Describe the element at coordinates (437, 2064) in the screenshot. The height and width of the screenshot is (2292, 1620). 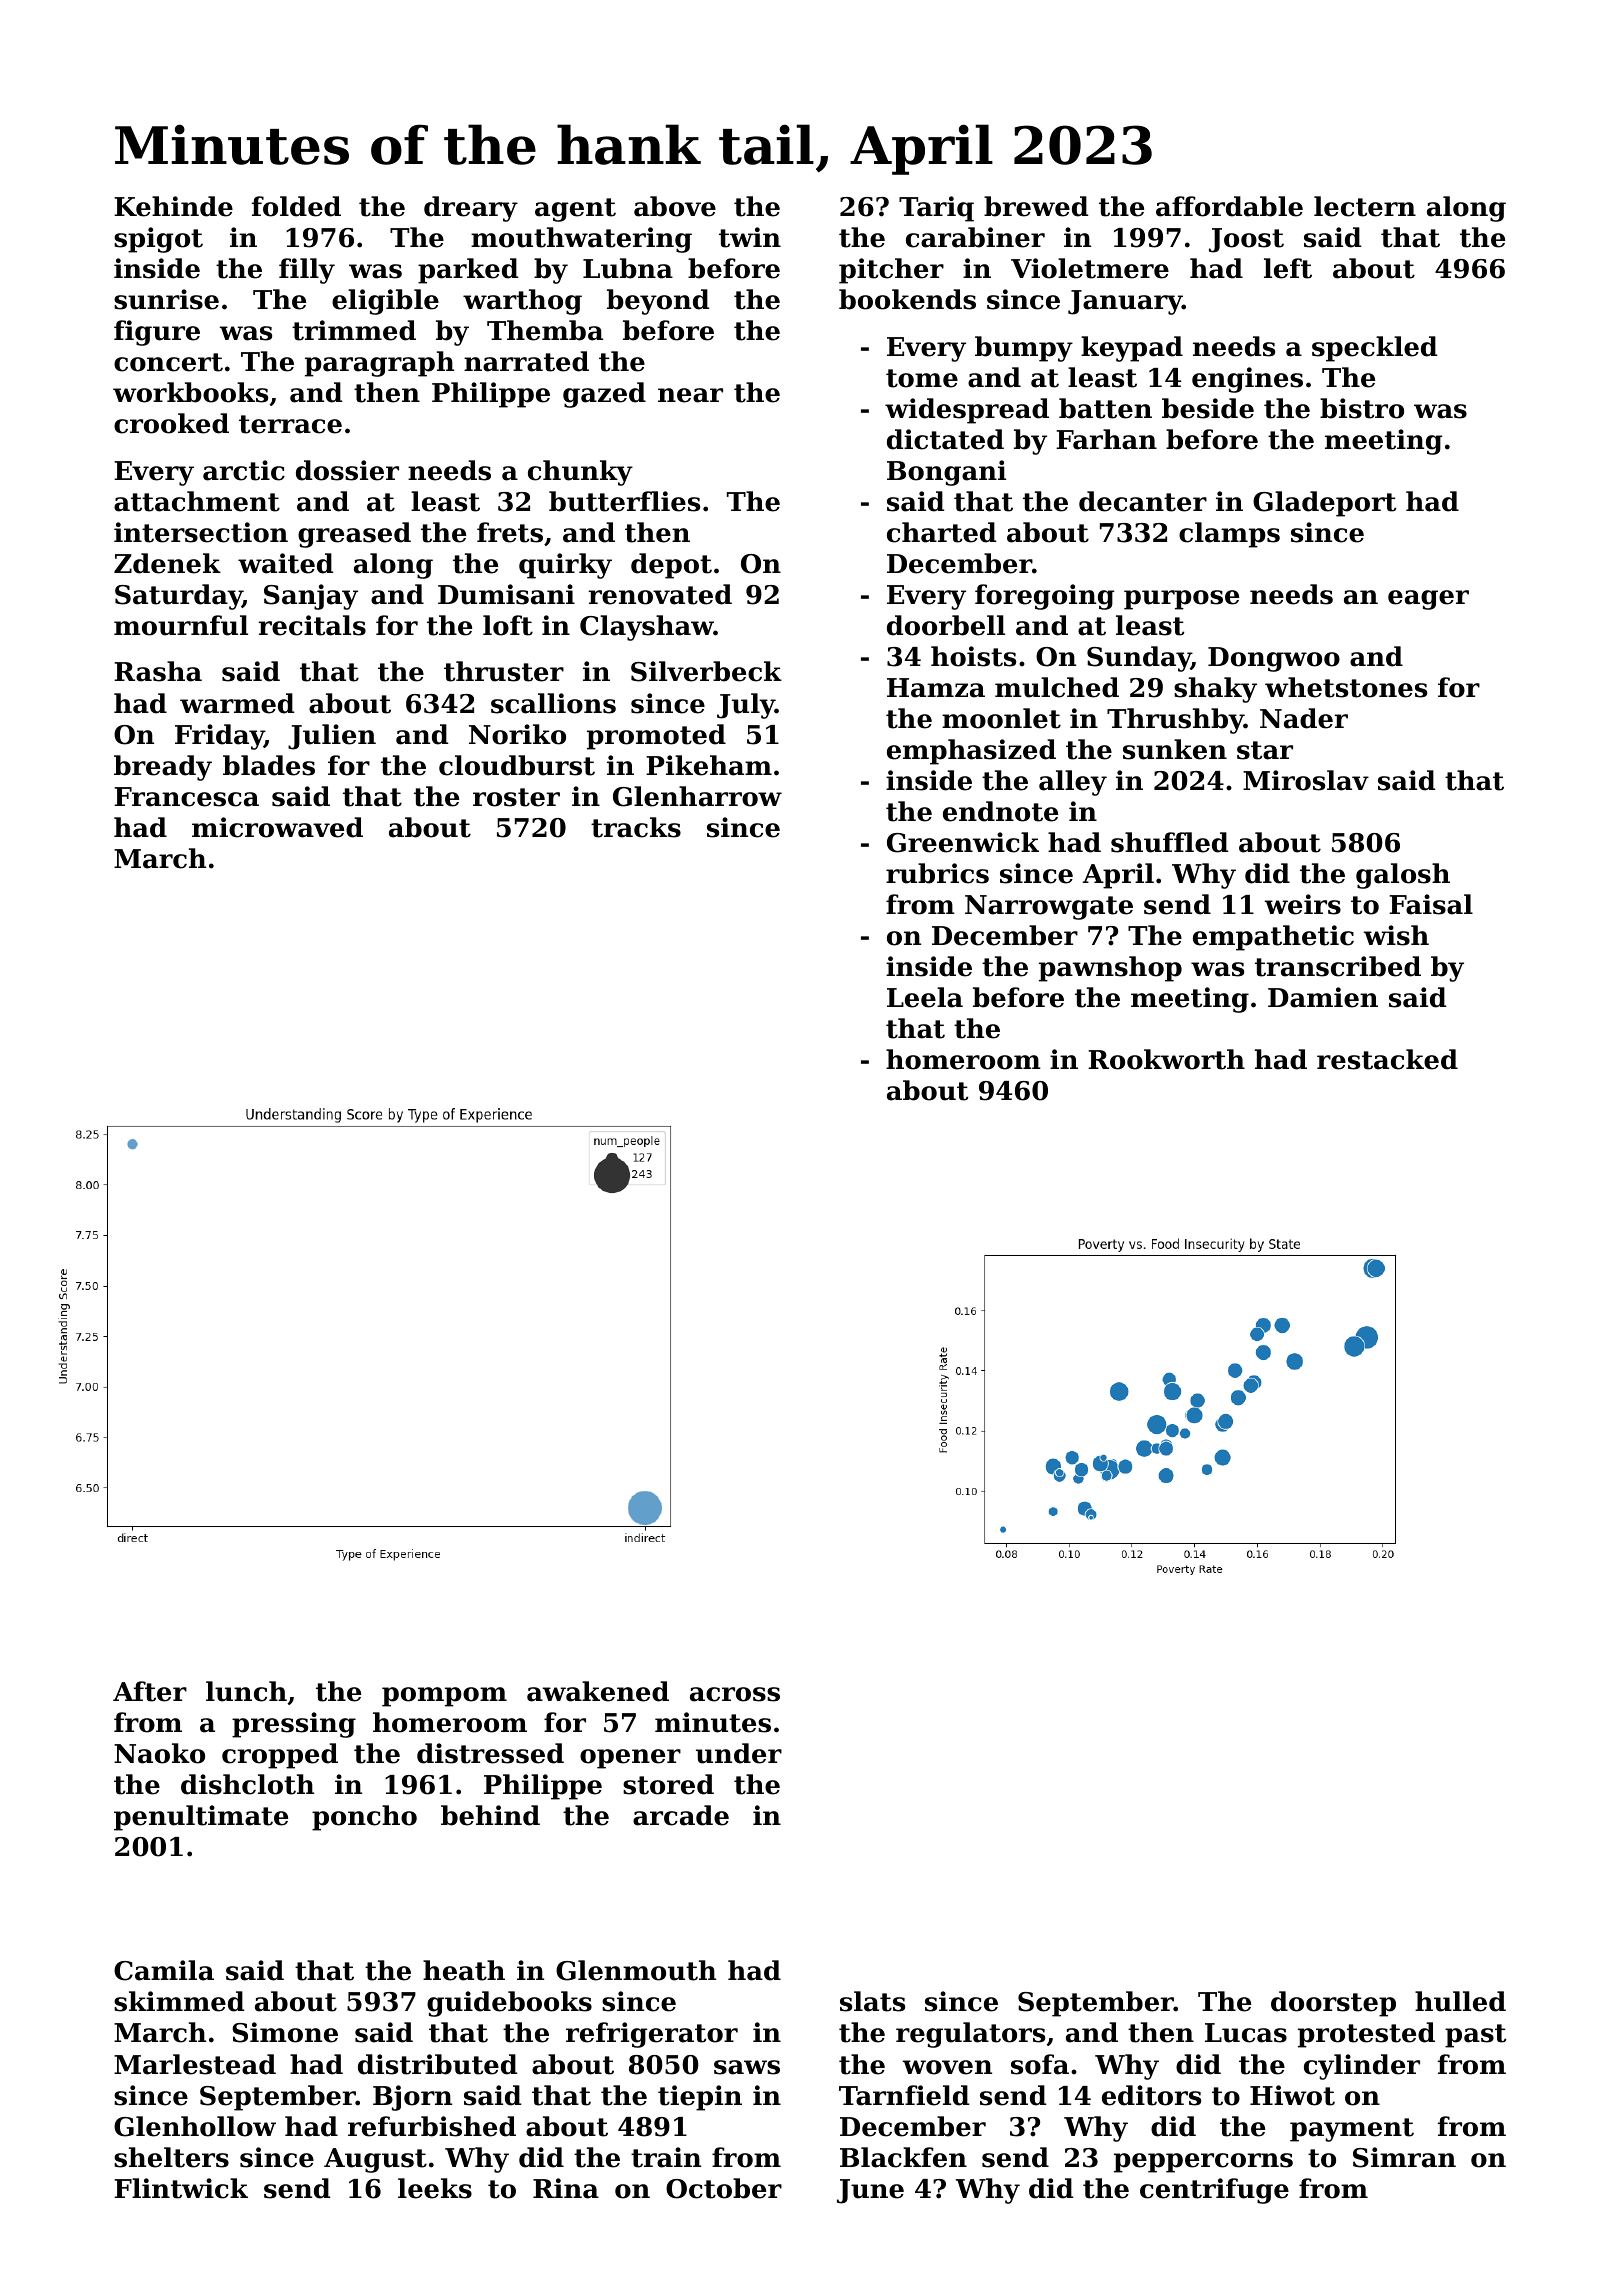
I see `distributed` at that location.
